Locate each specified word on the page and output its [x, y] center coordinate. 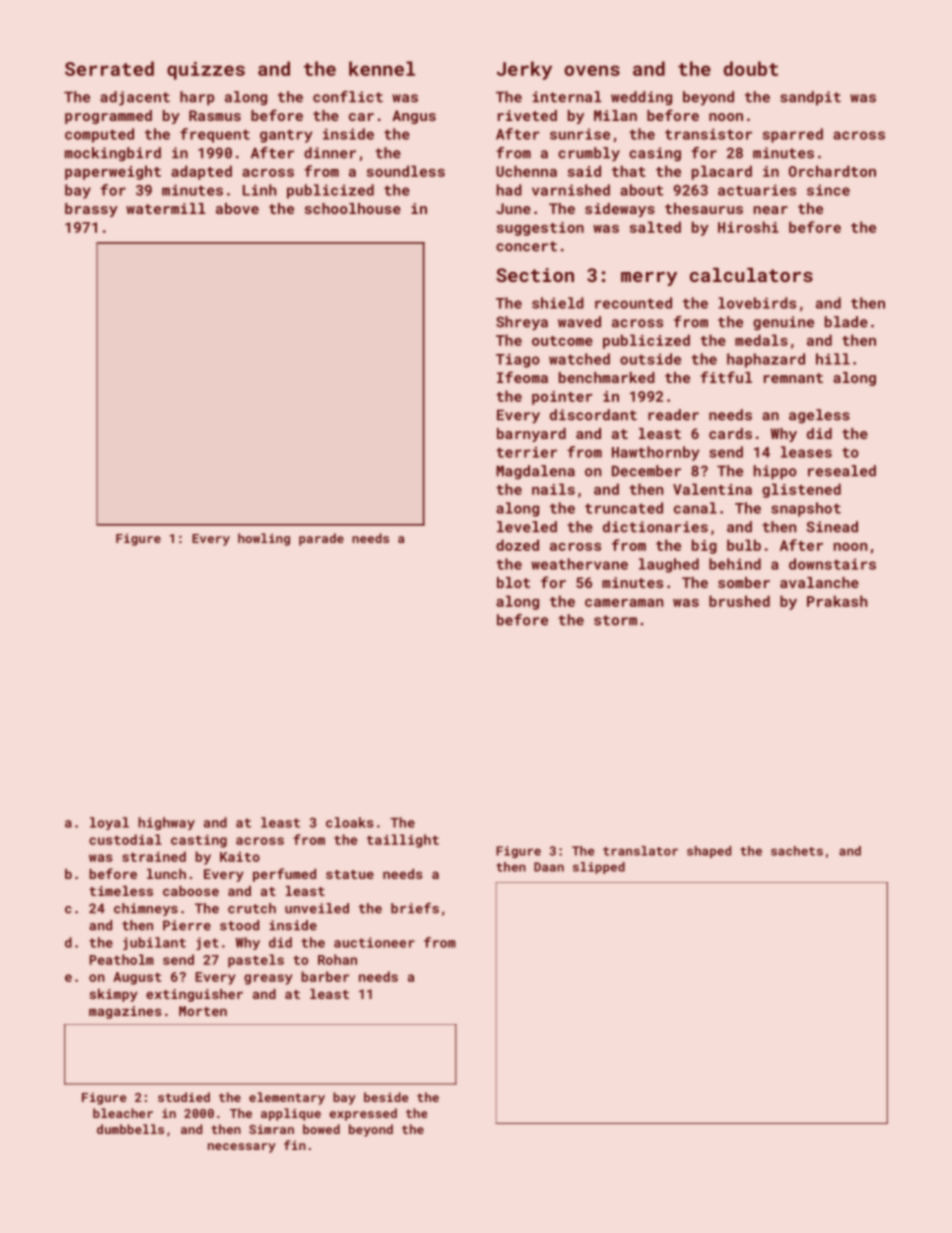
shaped [709, 852]
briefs [415, 908]
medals [761, 340]
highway [166, 823]
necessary [242, 1148]
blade [846, 322]
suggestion [540, 229]
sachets [797, 851]
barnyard [531, 435]
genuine [783, 323]
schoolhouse [353, 208]
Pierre [187, 925]
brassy [91, 210]
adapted [201, 172]
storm [615, 620]
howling [264, 539]
